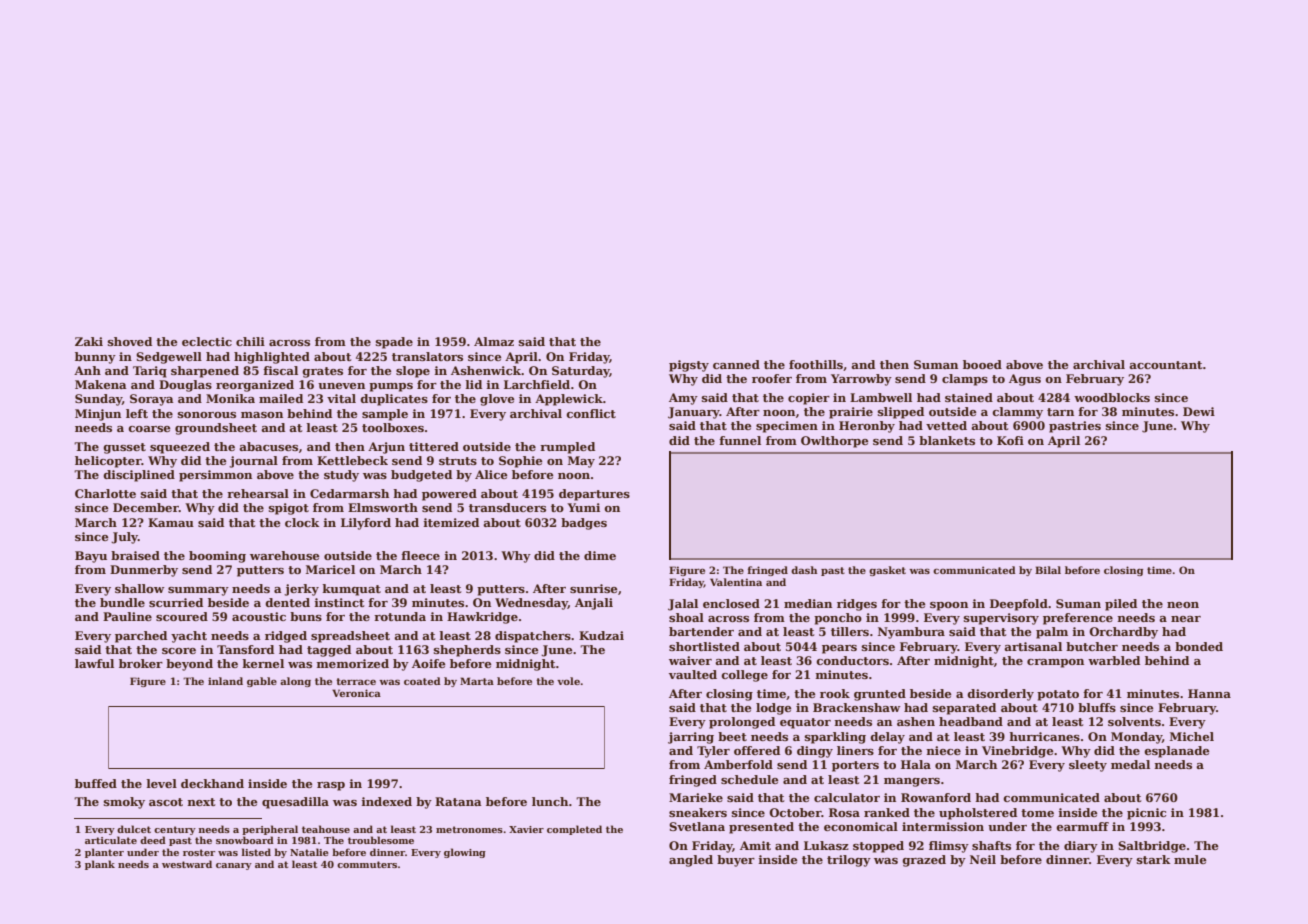  Describe the element at coordinates (367, 864) in the page. I see `commuters` at that location.
